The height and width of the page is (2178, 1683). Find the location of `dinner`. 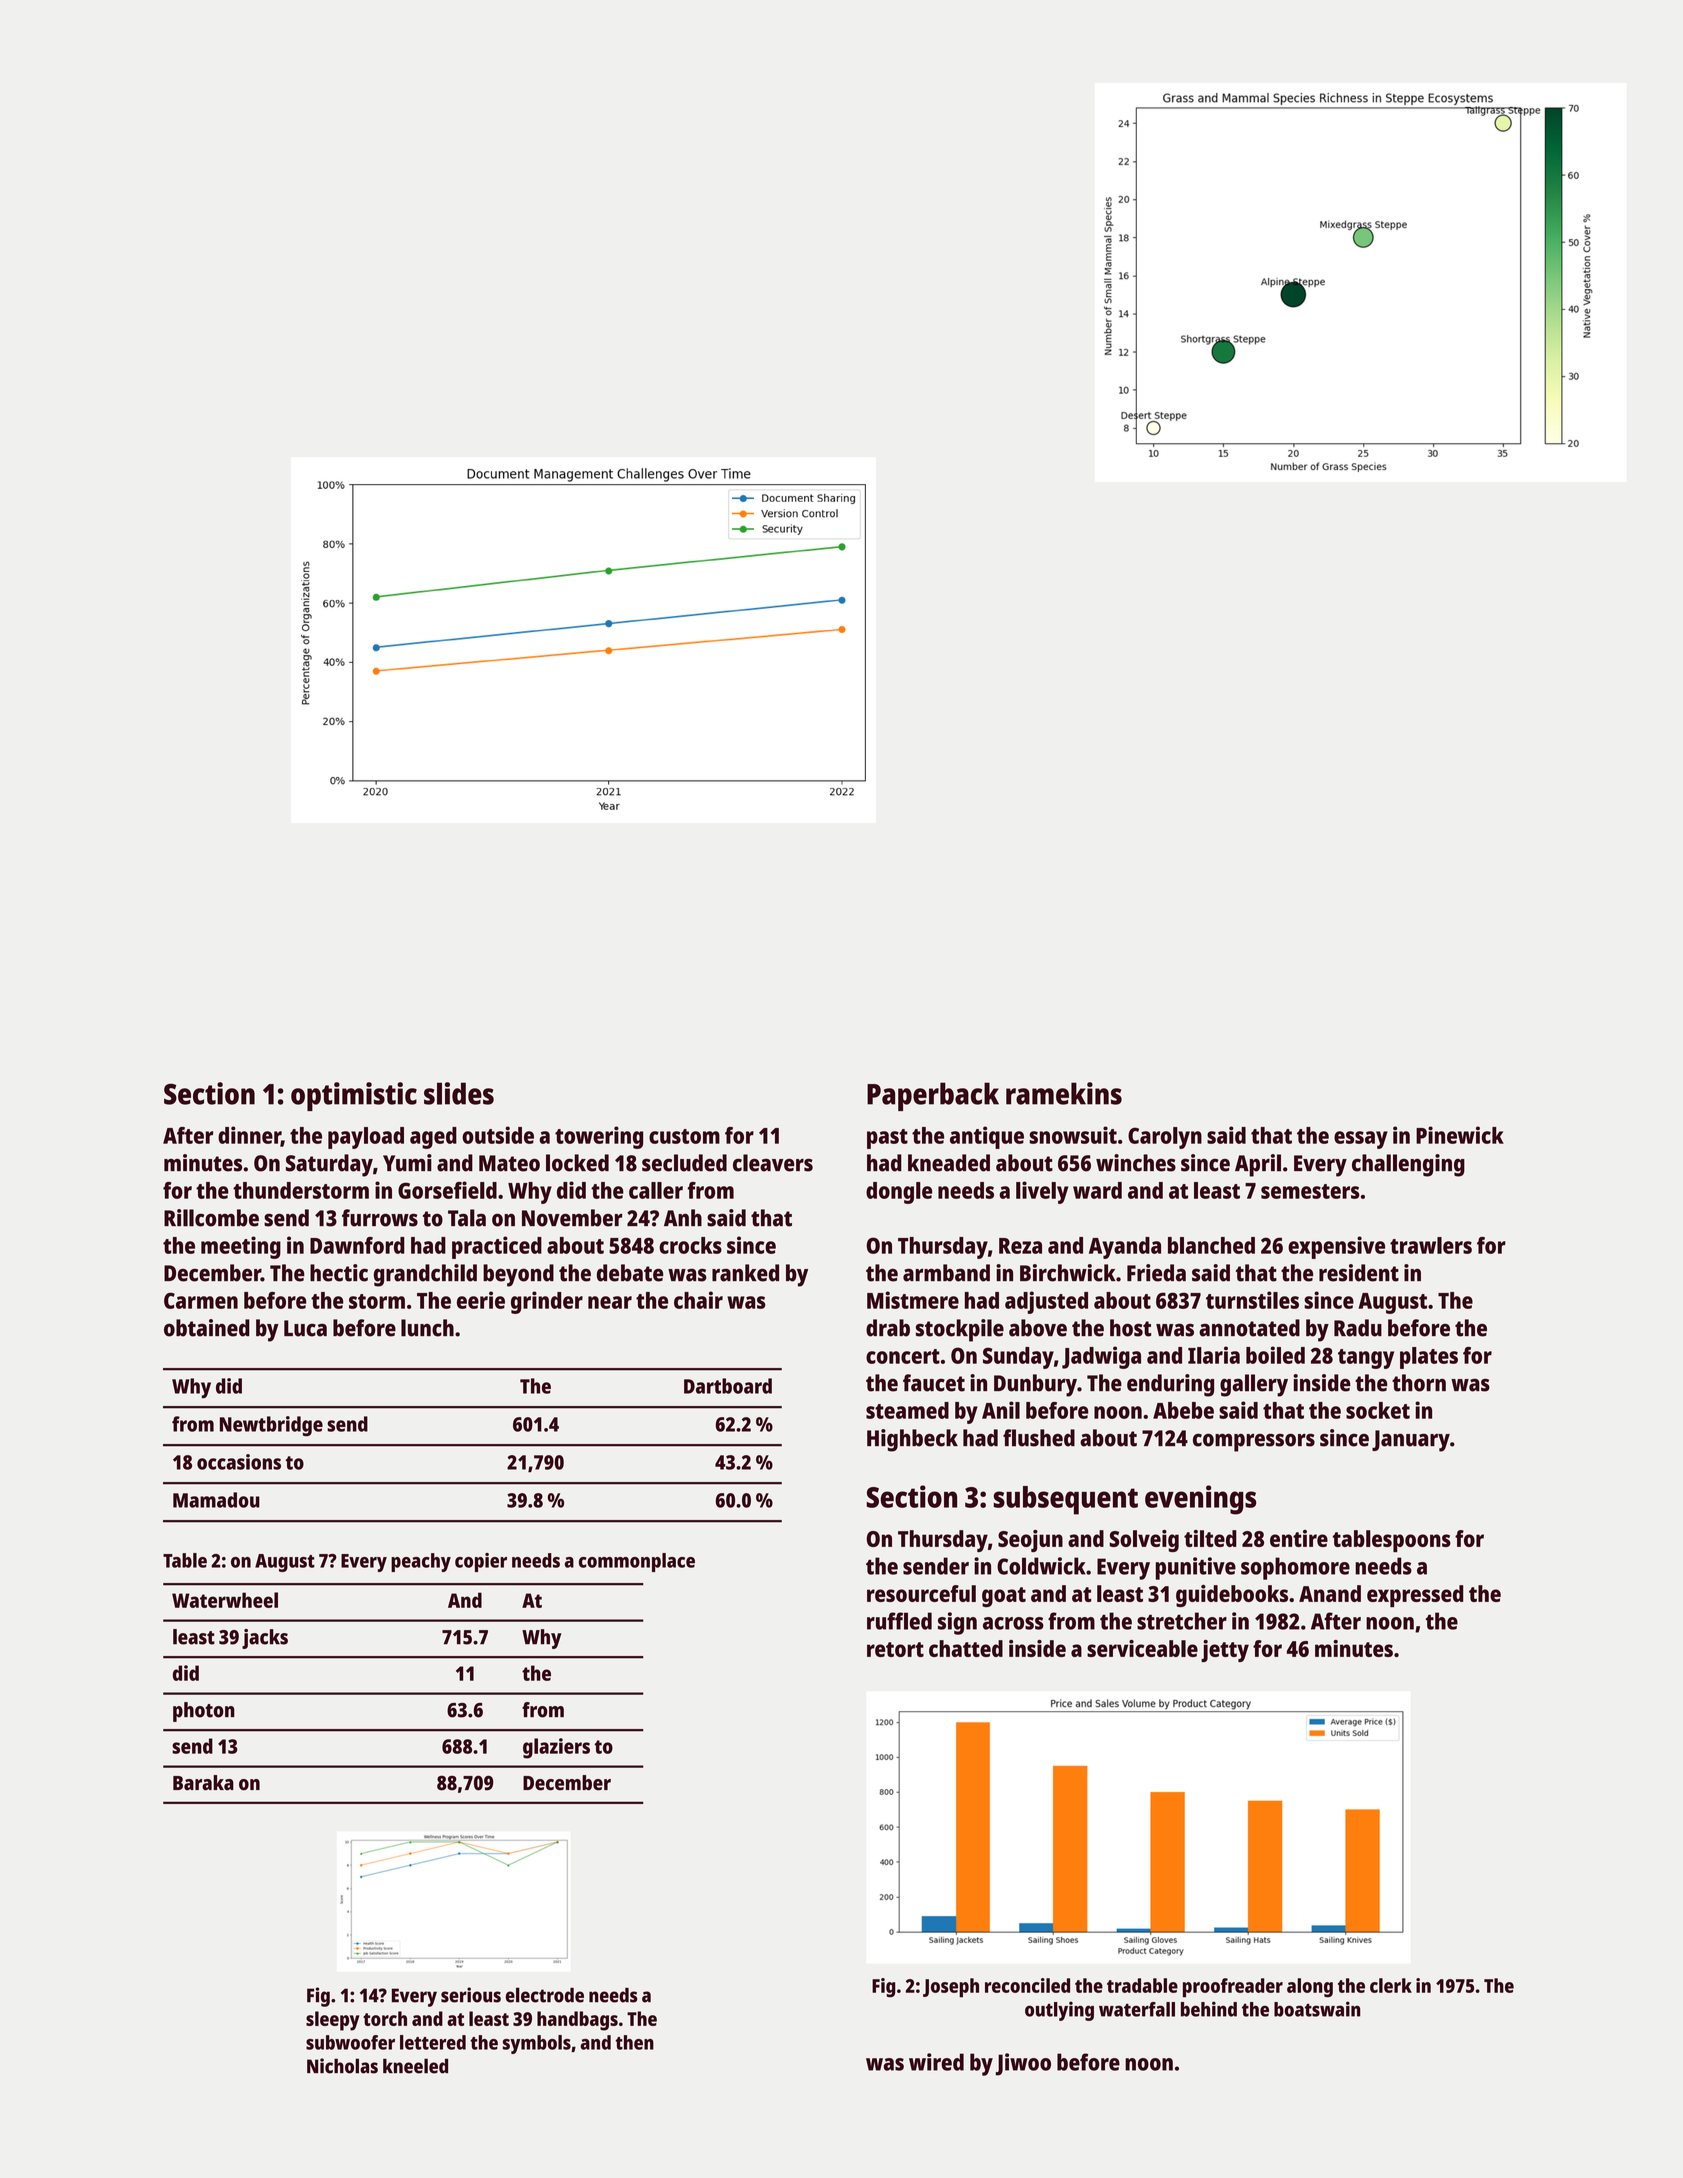

dinner is located at coordinates (249, 1136).
